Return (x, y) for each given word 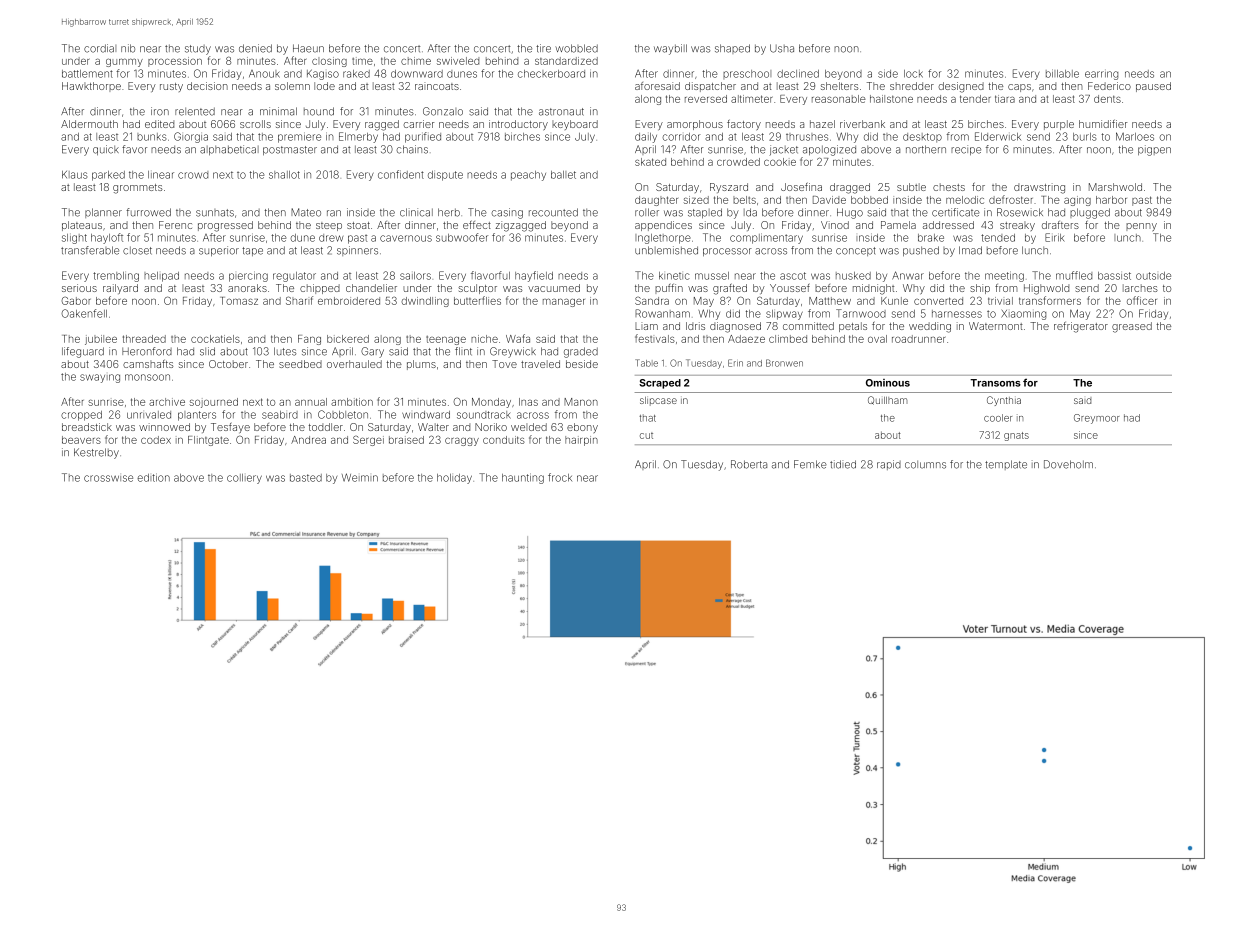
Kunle (894, 301)
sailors (415, 276)
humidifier (1103, 124)
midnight (873, 289)
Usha (782, 48)
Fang (309, 340)
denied (255, 48)
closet (137, 250)
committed (808, 326)
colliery (244, 479)
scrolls (255, 124)
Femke (810, 464)
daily (646, 138)
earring (1101, 75)
